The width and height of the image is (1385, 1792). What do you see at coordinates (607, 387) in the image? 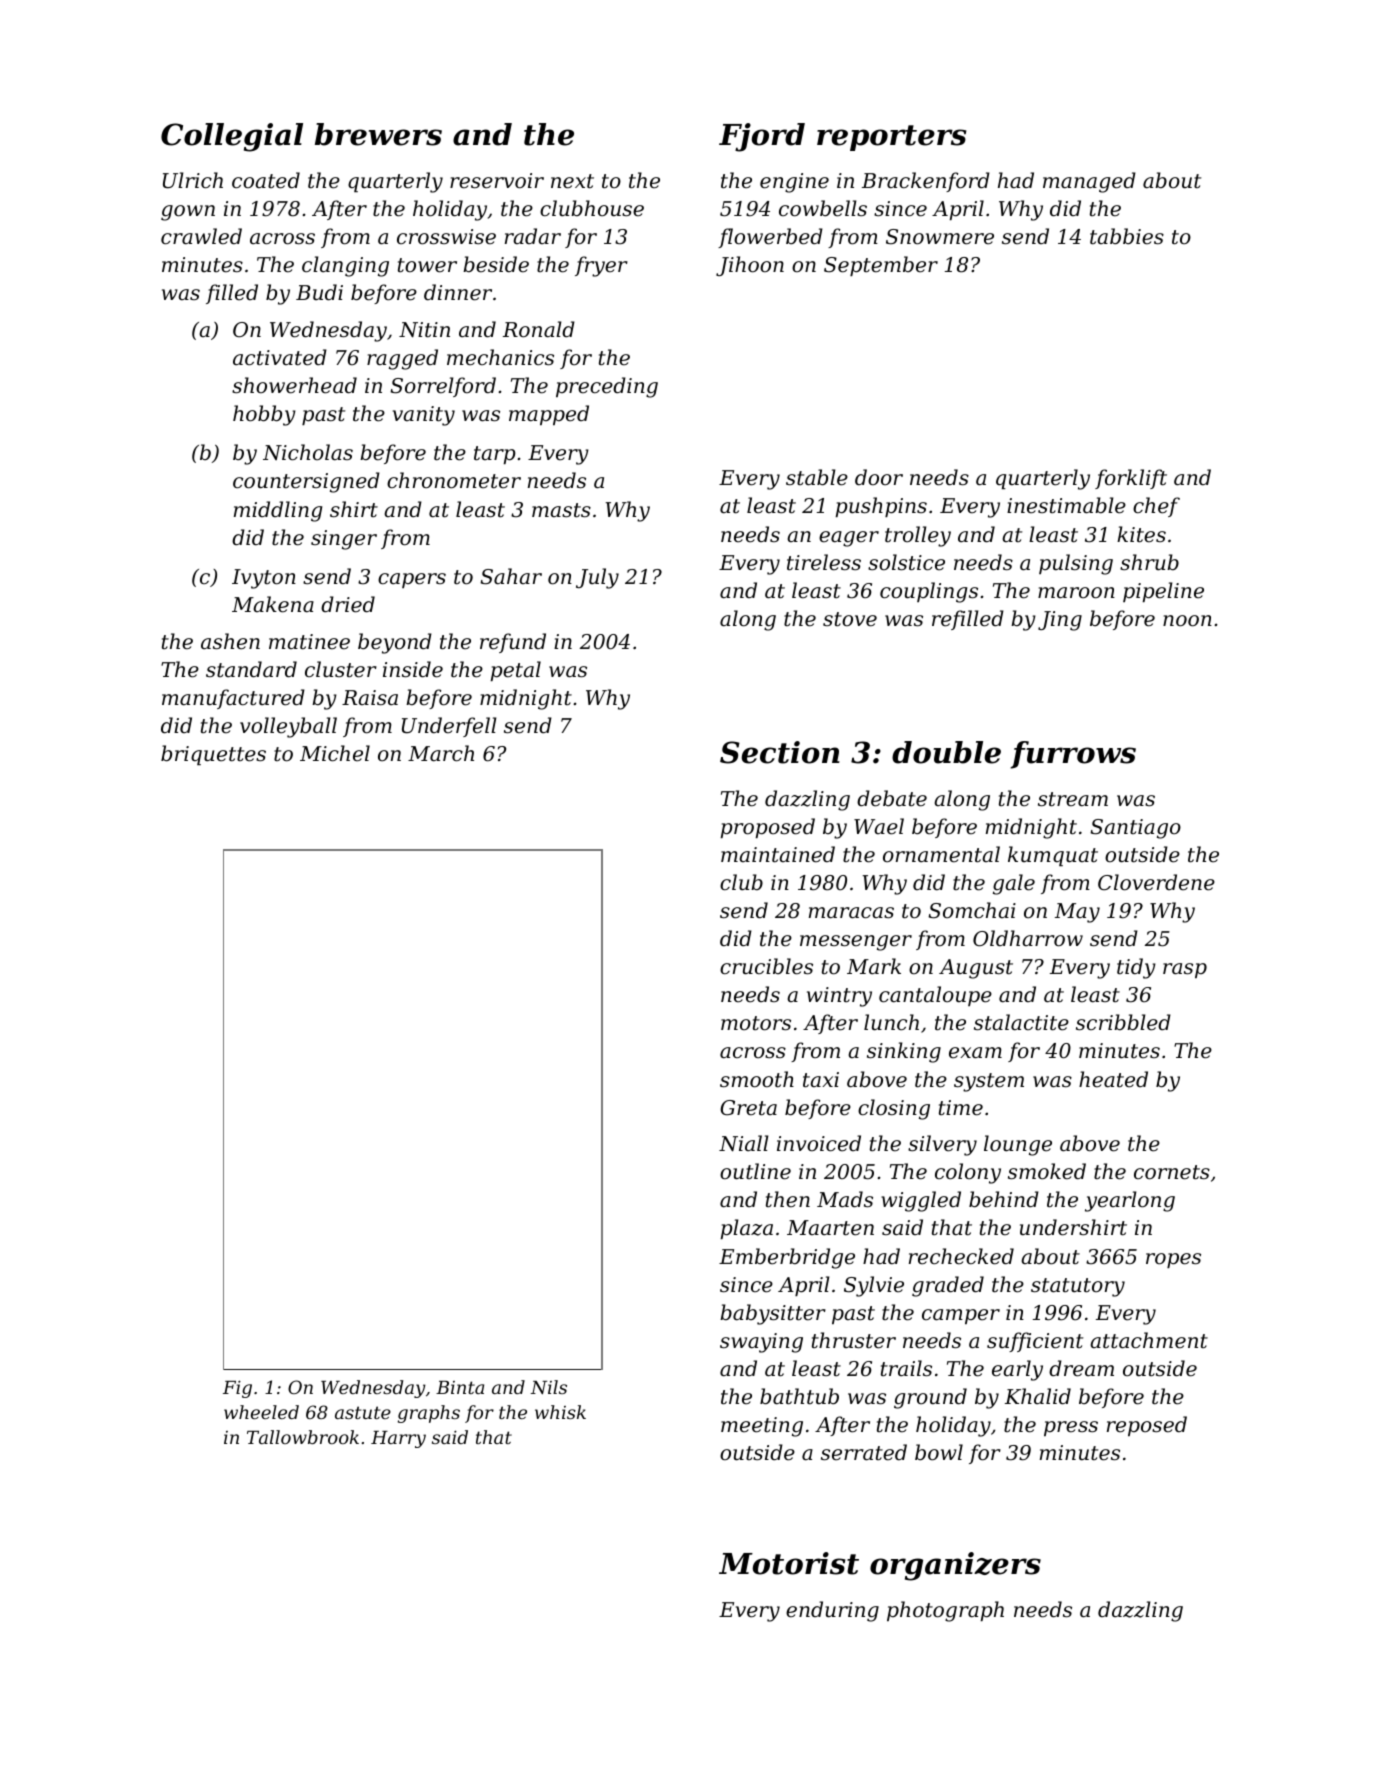
I see `preceding` at bounding box center [607, 387].
